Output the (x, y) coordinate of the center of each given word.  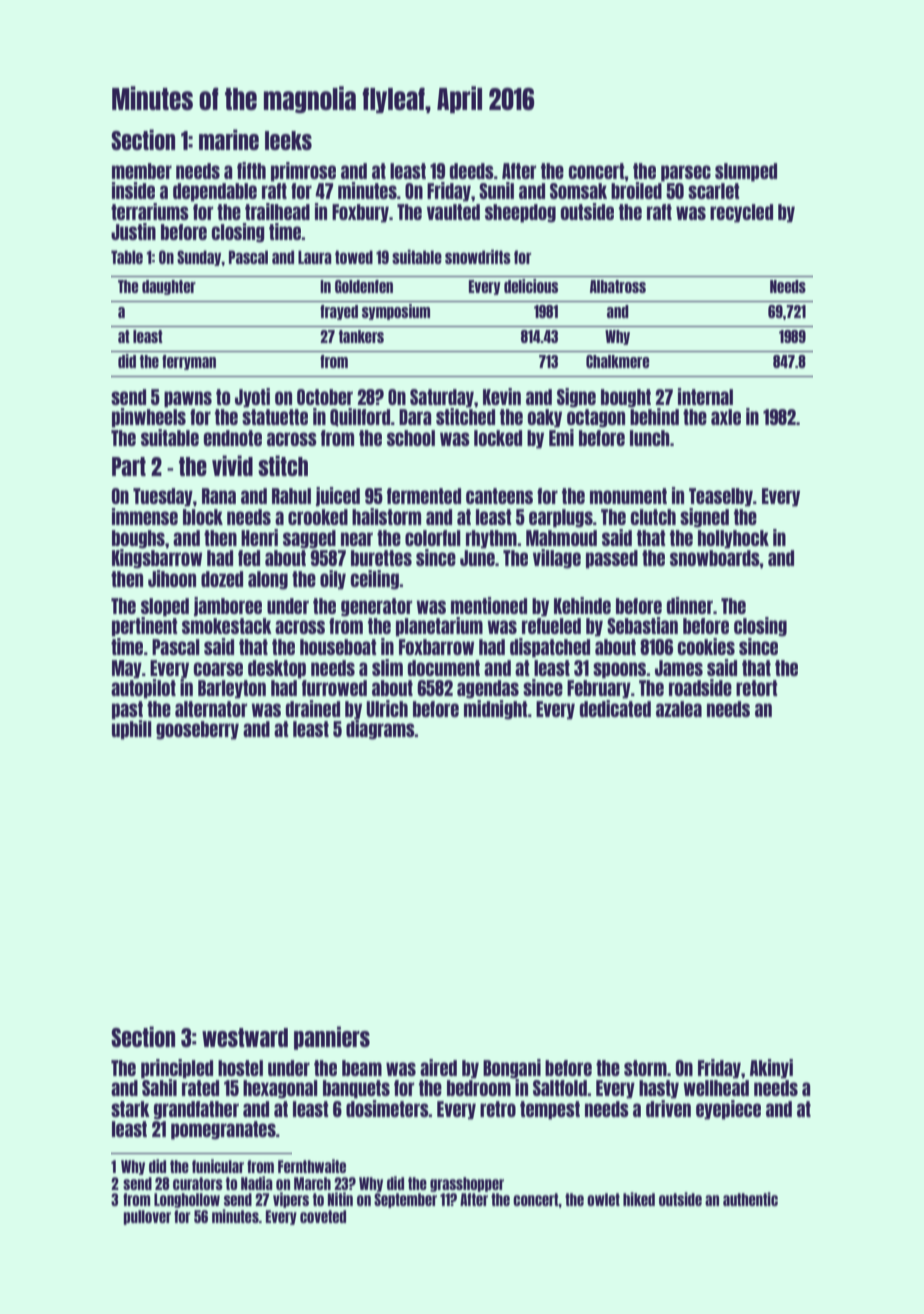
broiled (636, 190)
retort (756, 688)
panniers (332, 1038)
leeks (288, 140)
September (405, 1200)
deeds (472, 171)
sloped (165, 607)
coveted (323, 1216)
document (444, 668)
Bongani (512, 1069)
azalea (679, 709)
